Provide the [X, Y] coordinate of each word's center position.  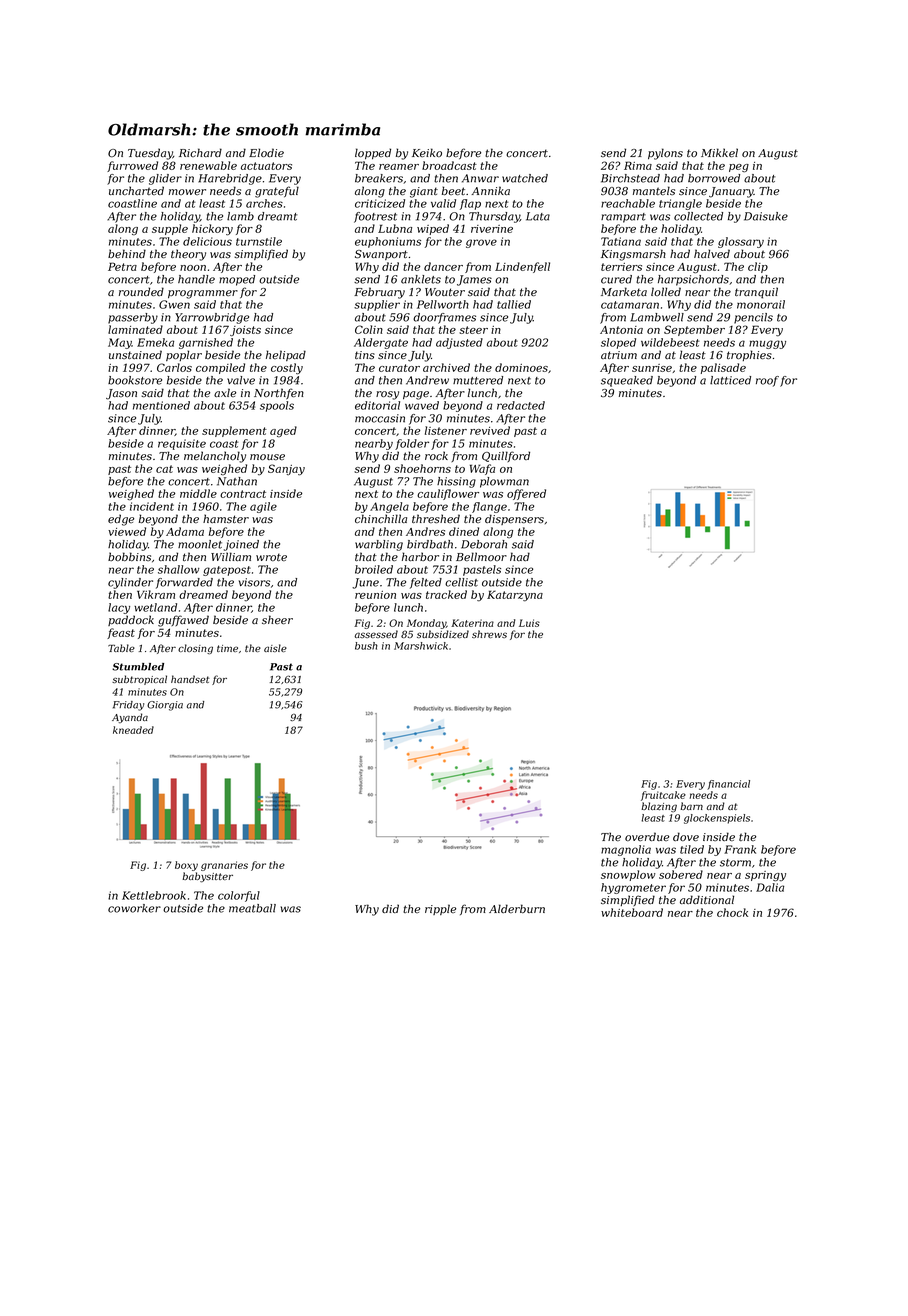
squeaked [627, 381]
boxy [186, 866]
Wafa [482, 469]
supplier [377, 305]
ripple [440, 909]
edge [121, 520]
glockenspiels [717, 819]
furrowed [132, 166]
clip [758, 267]
